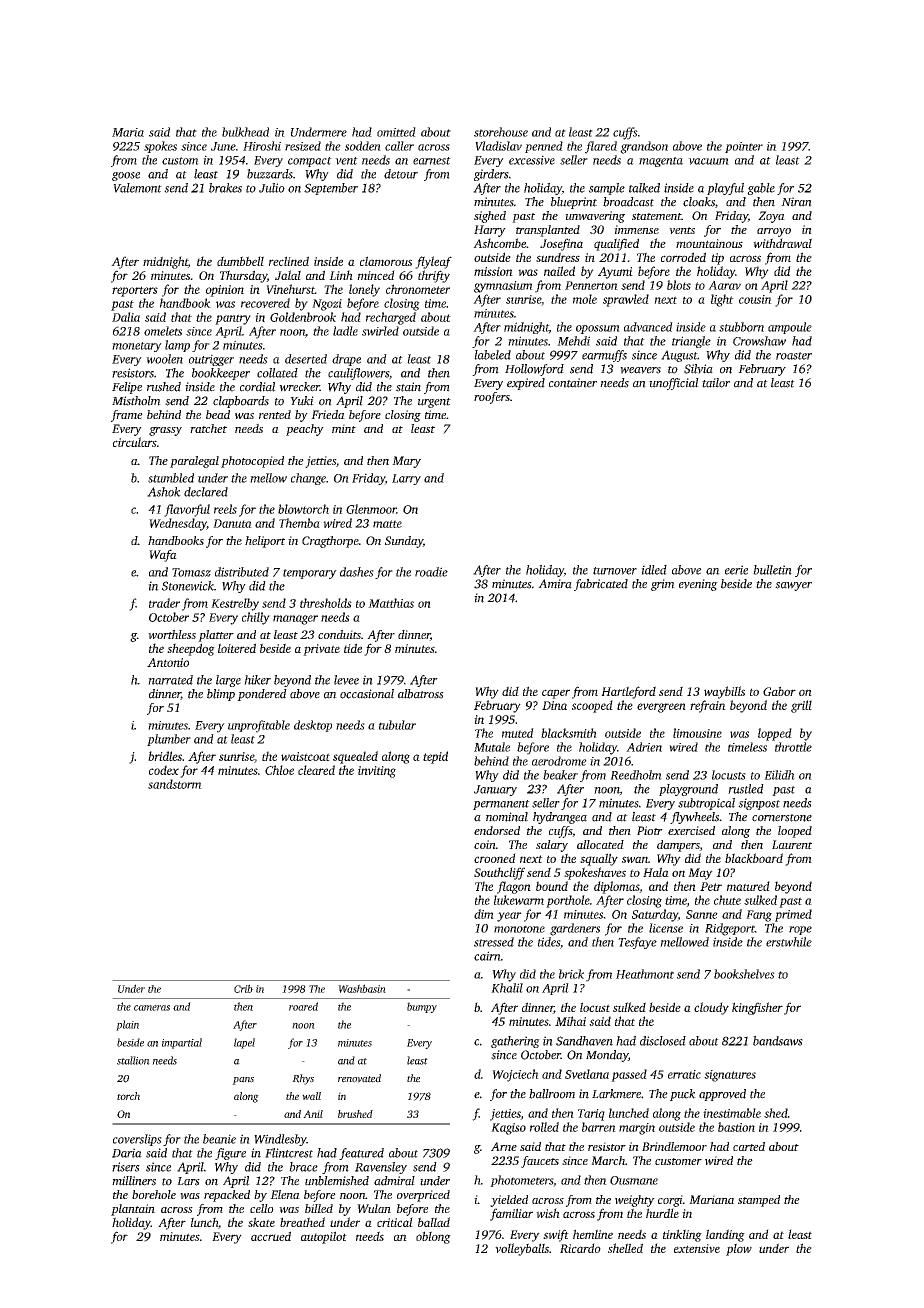 Image resolution: width=924 pixels, height=1308 pixels. Describe the element at coordinates (744, 147) in the screenshot. I see `pointer` at that location.
